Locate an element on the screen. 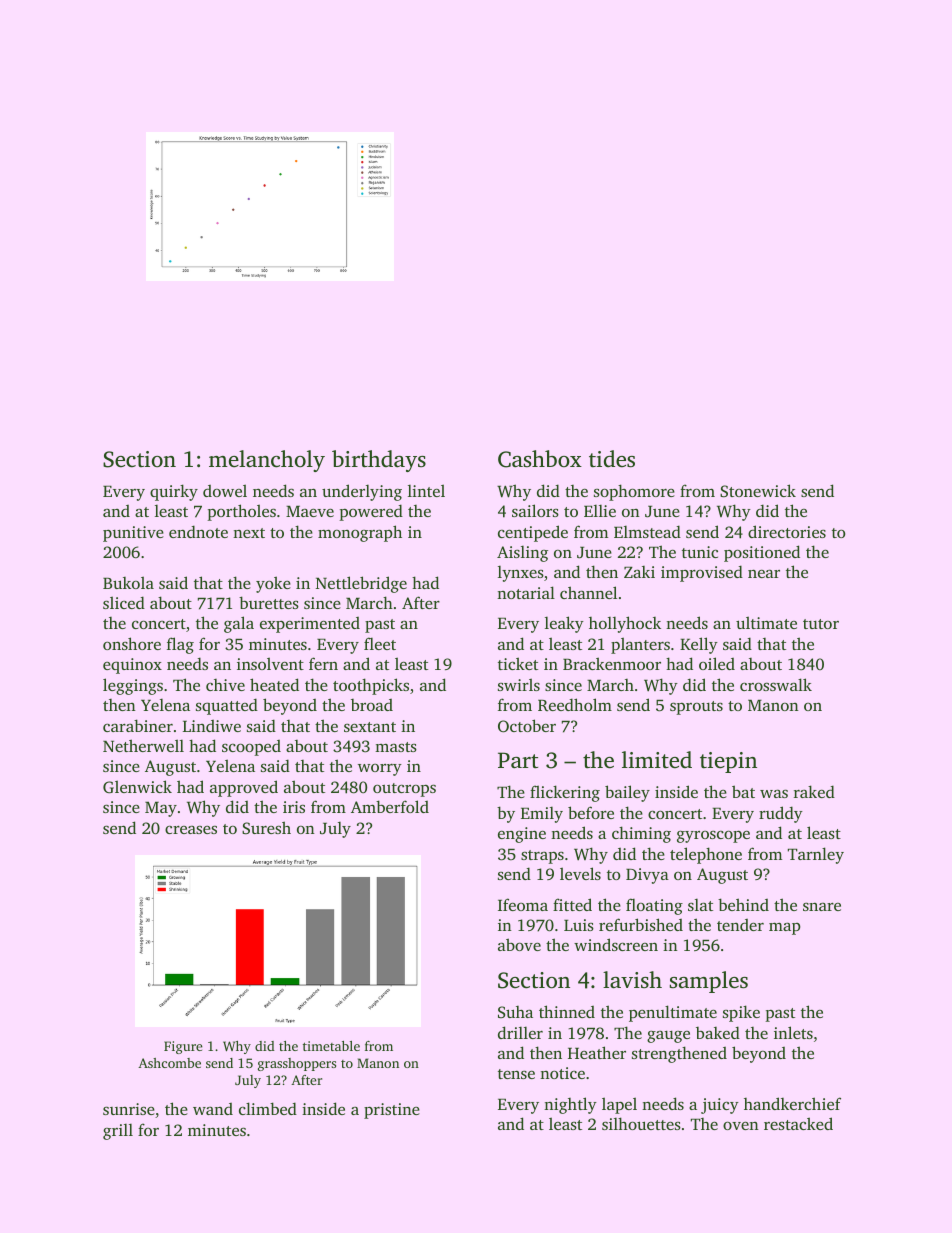  yoke is located at coordinates (273, 584).
